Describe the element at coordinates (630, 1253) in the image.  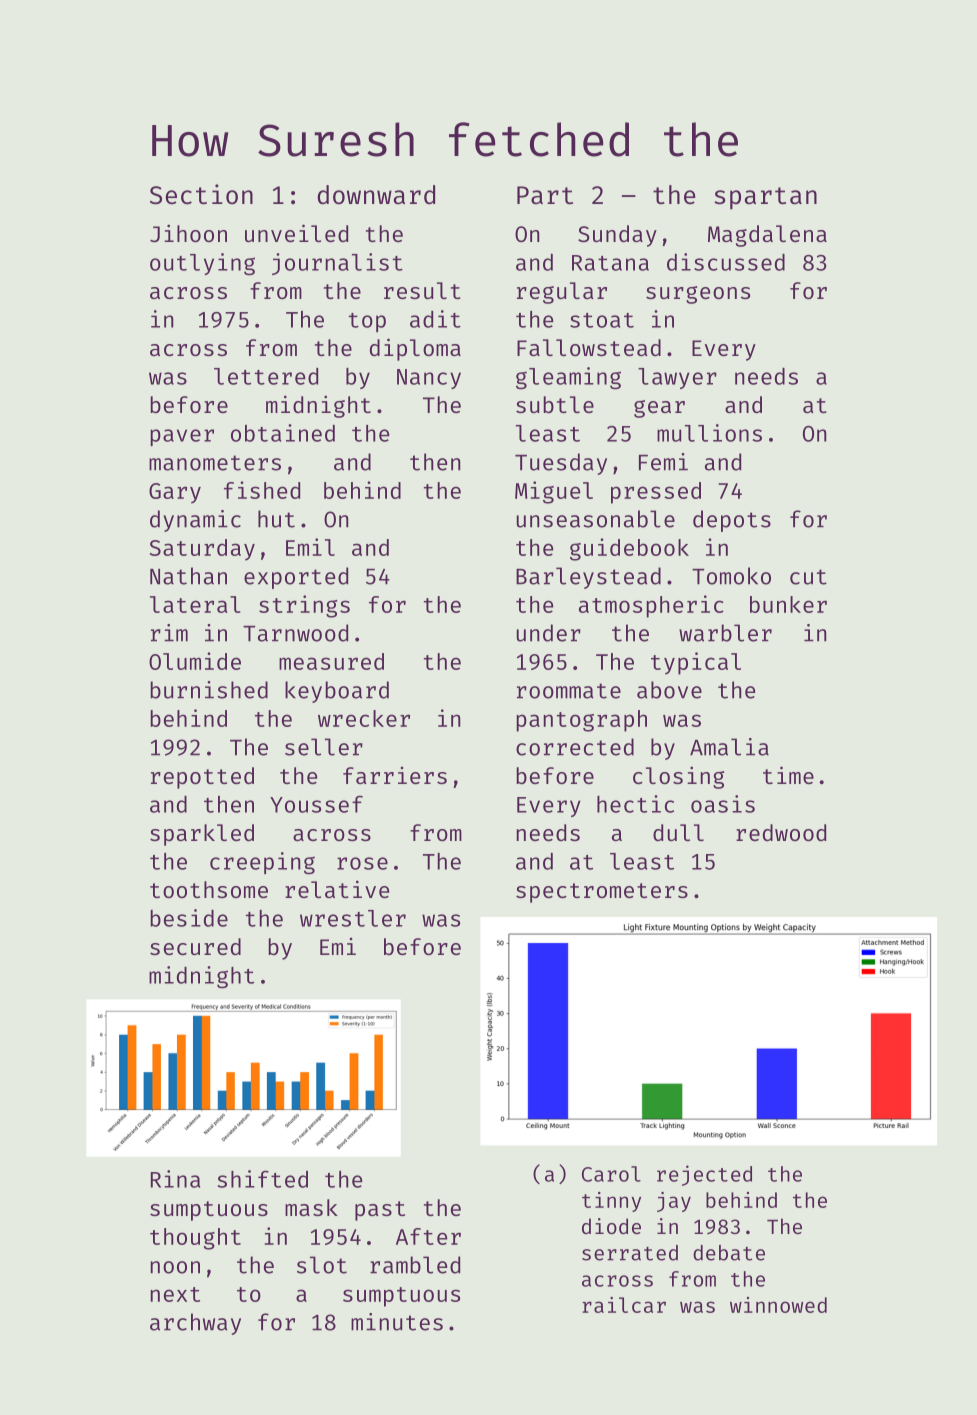
I see `serrated` at that location.
